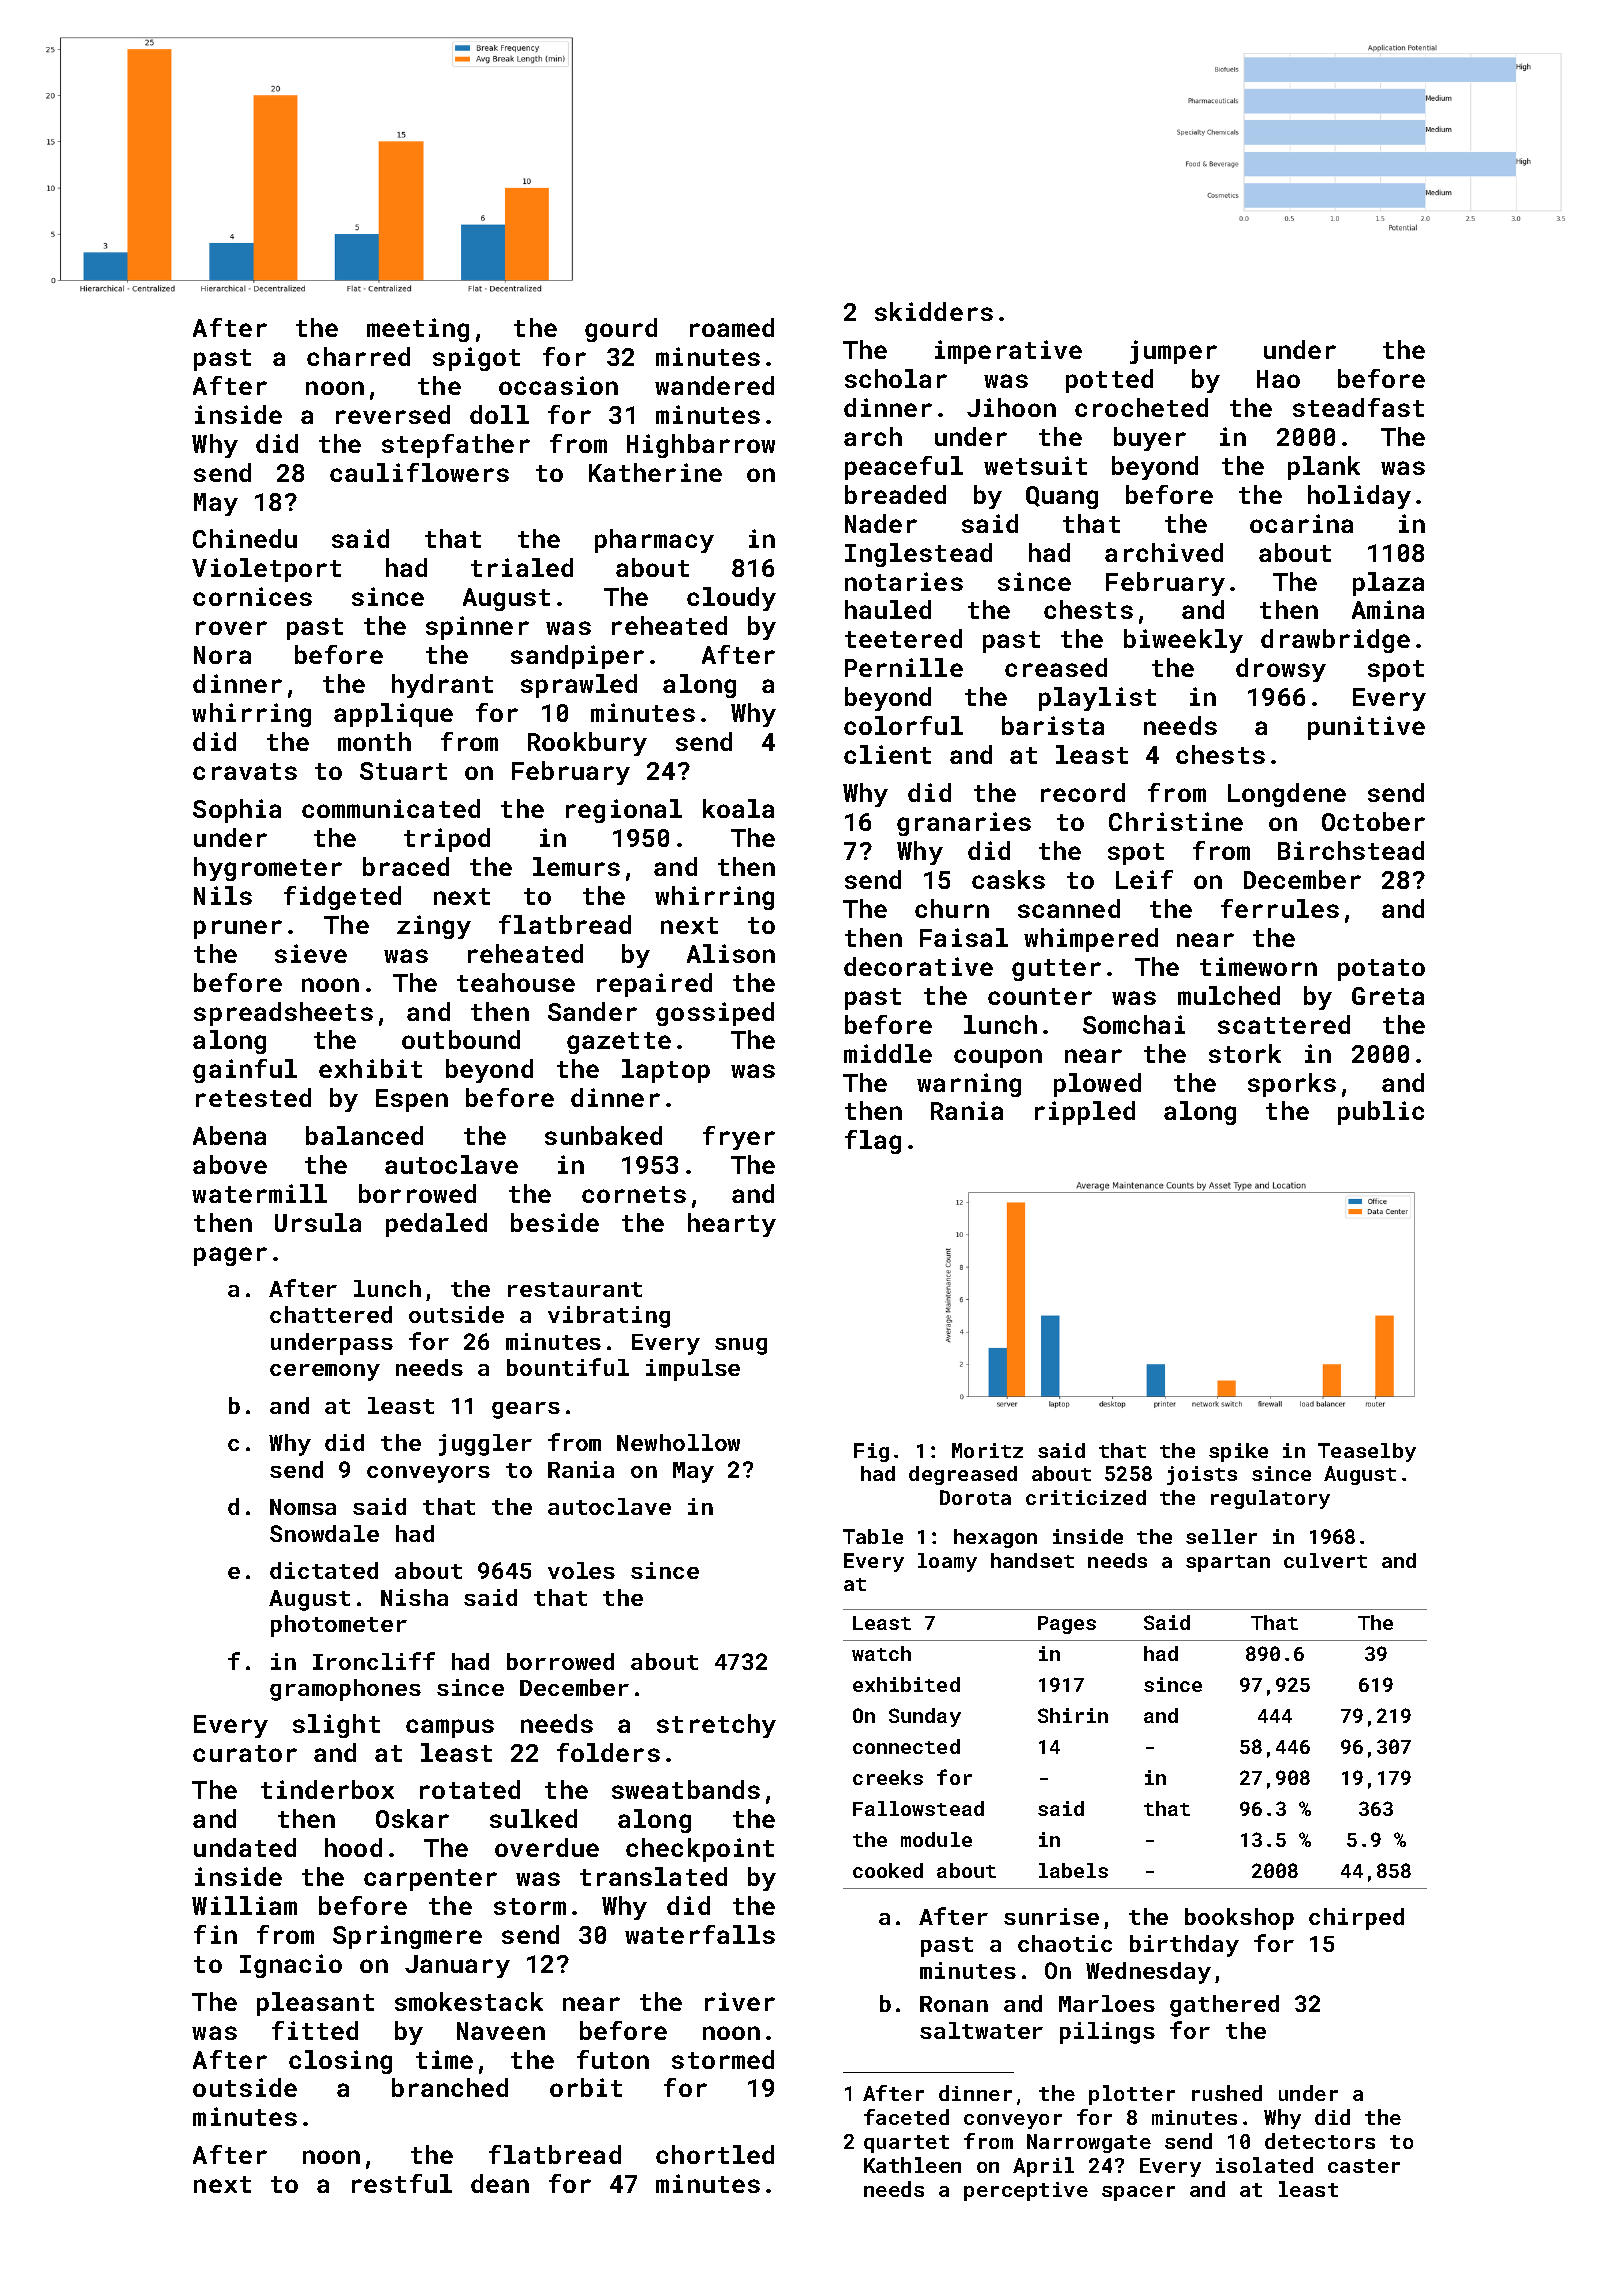  What do you see at coordinates (374, 741) in the screenshot?
I see `month` at bounding box center [374, 741].
